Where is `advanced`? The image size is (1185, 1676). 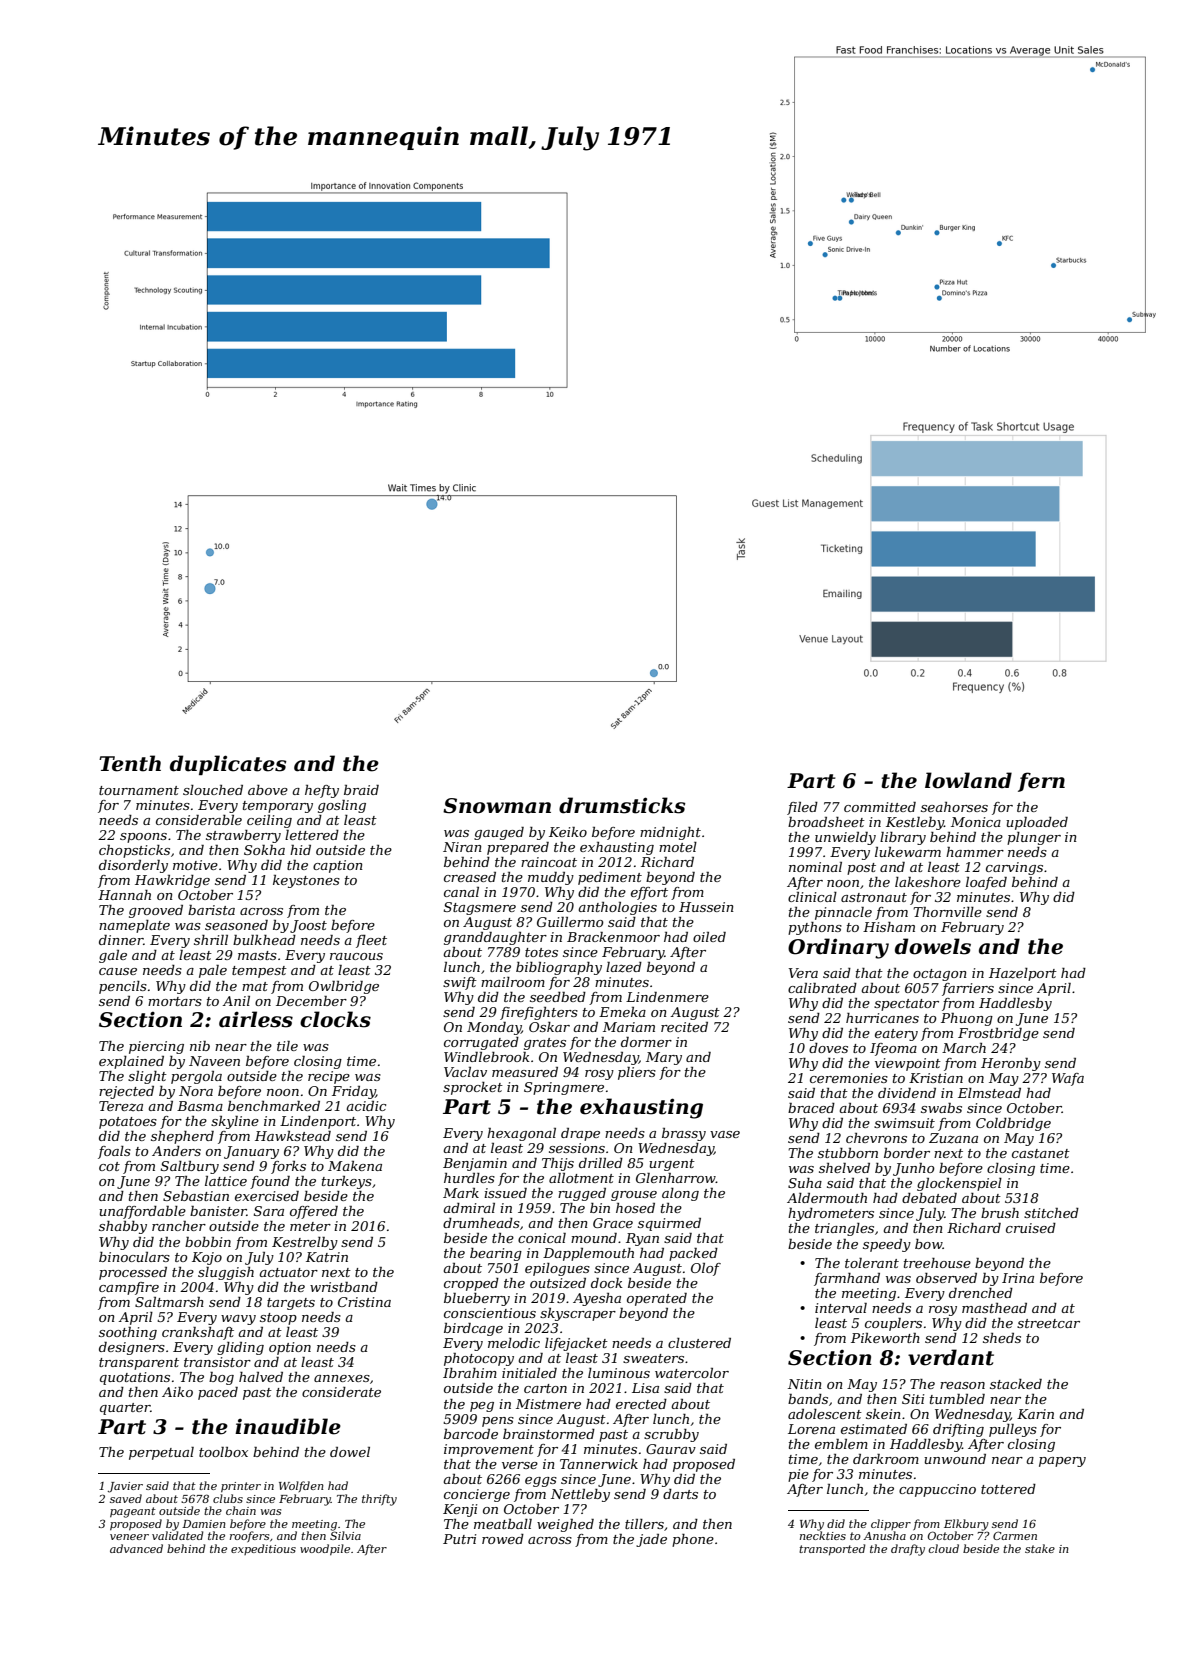 advanced is located at coordinates (136, 1548).
